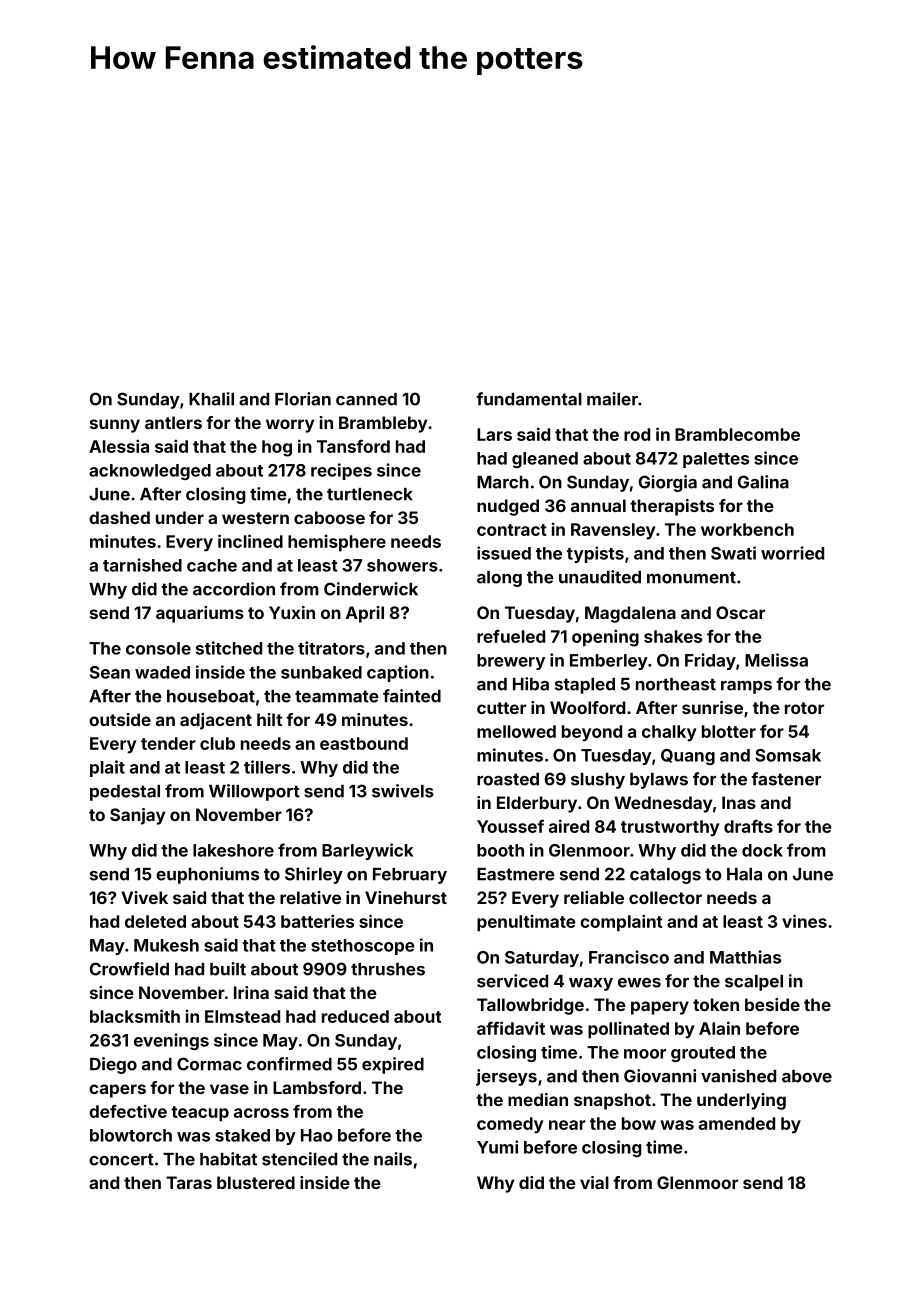 This screenshot has width=924, height=1308. I want to click on Francisco, so click(629, 957).
